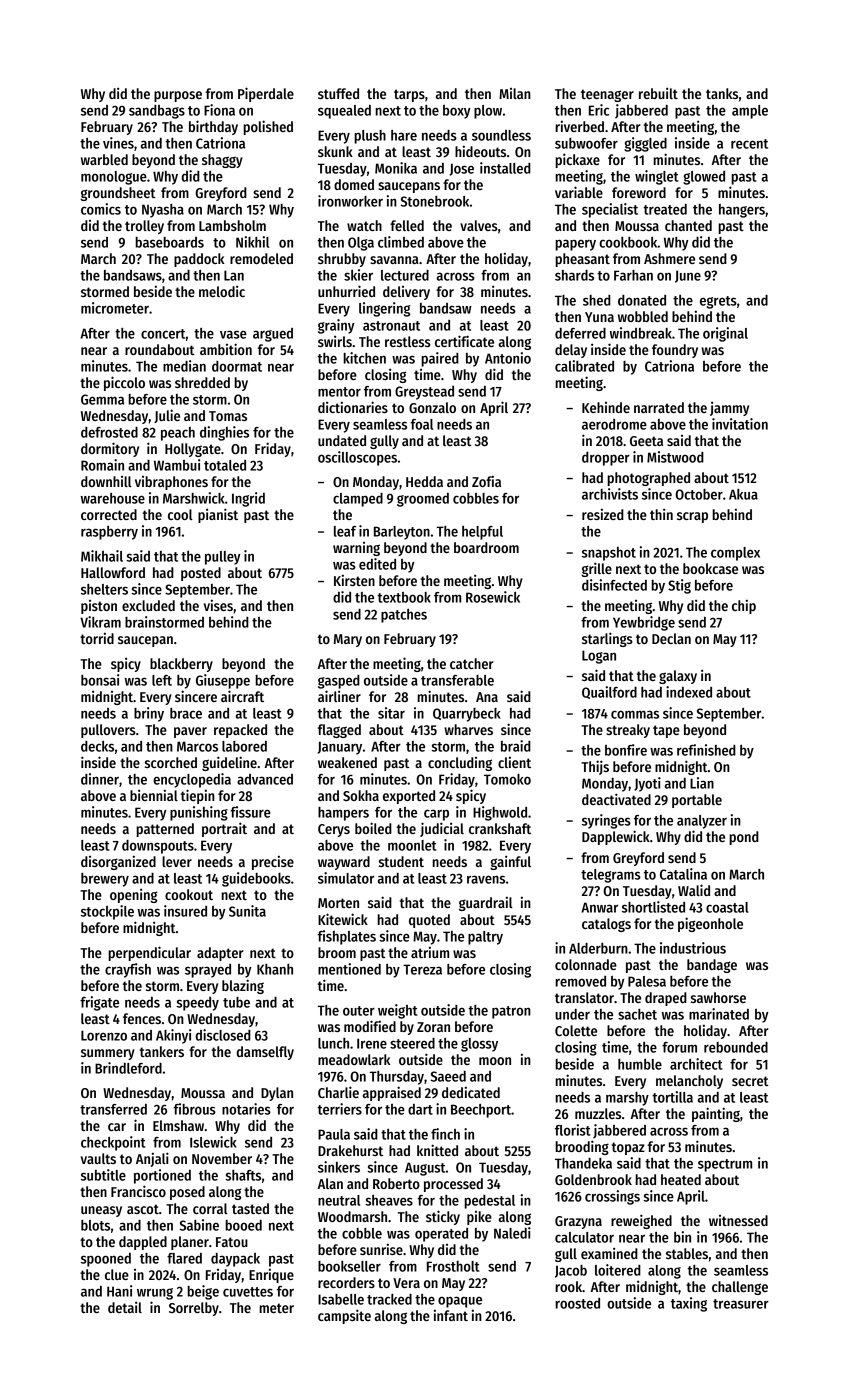  Describe the element at coordinates (165, 830) in the screenshot. I see `patterned` at that location.
